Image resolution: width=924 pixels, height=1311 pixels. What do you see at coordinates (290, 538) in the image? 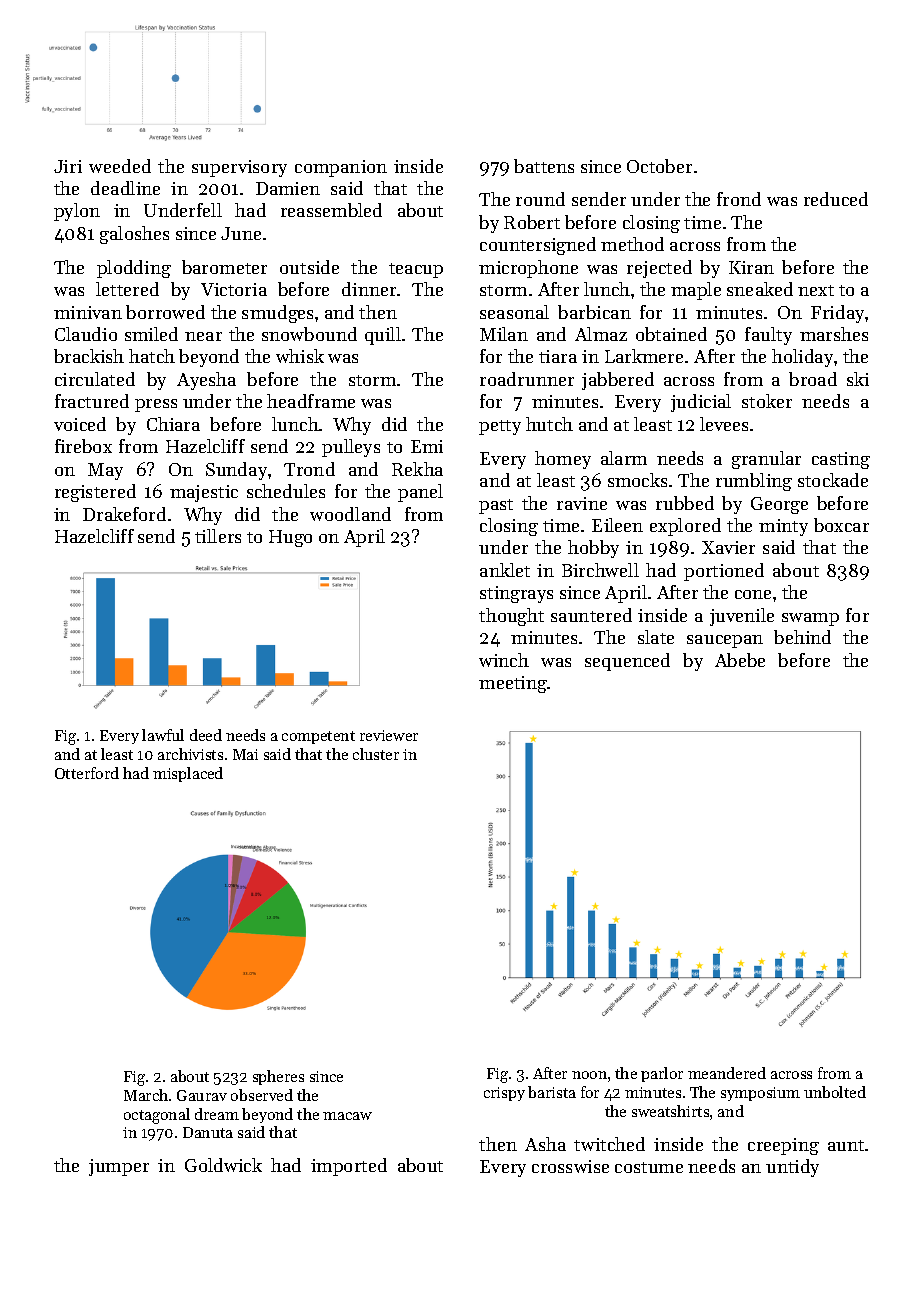
I see `Hugo` at bounding box center [290, 538].
